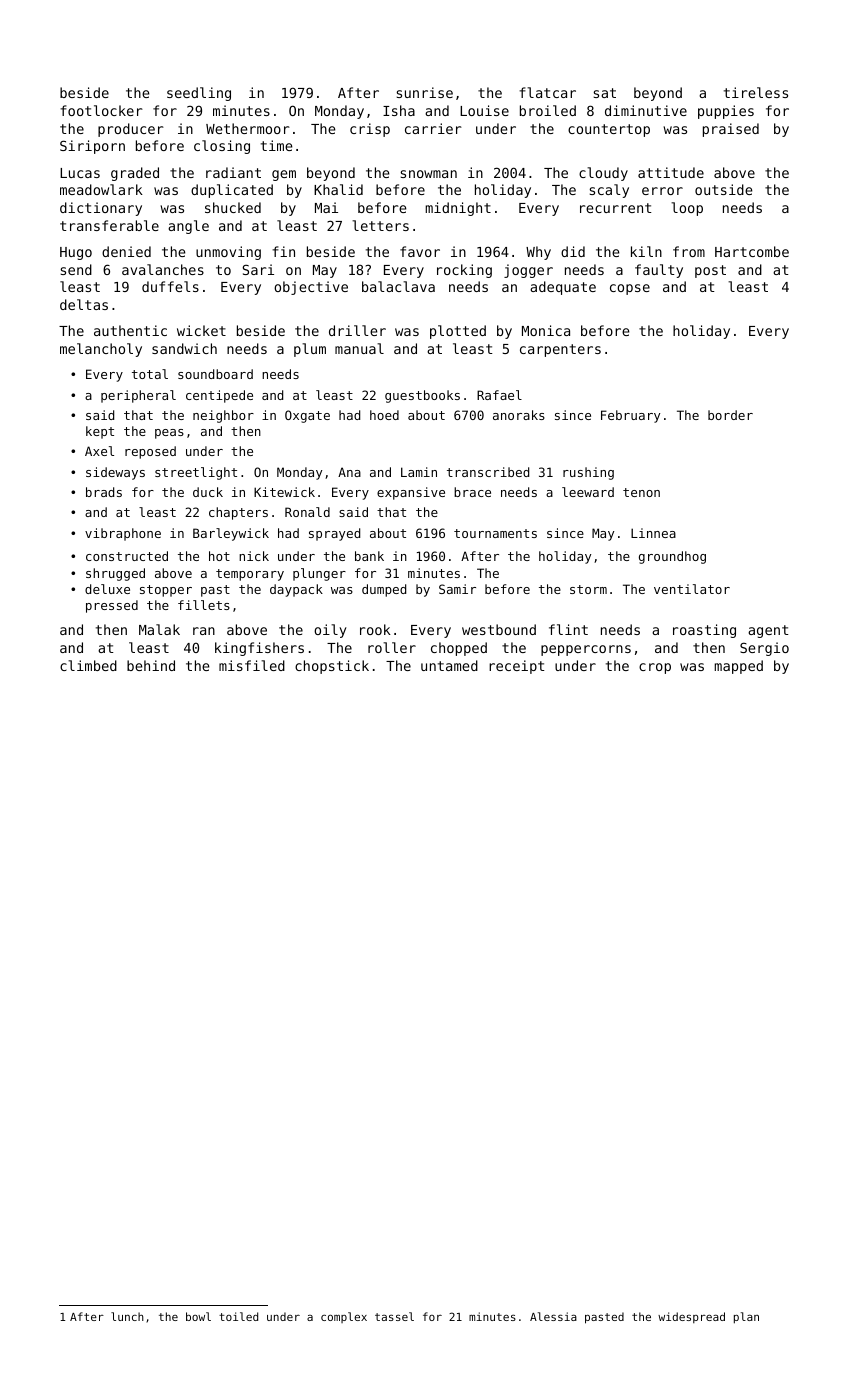 This image has width=849, height=1400. I want to click on mapped, so click(738, 667).
